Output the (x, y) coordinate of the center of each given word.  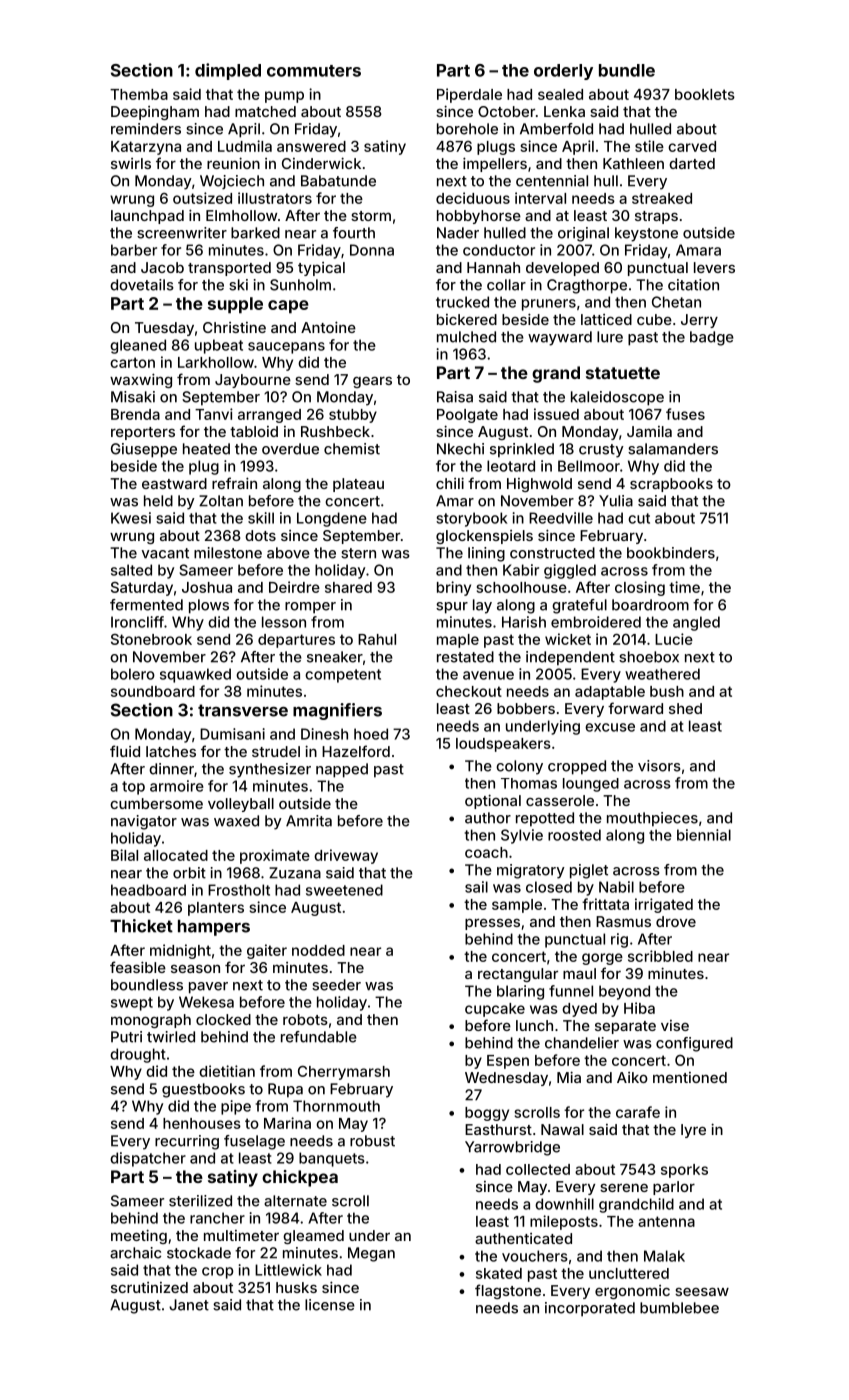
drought (138, 1055)
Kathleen (633, 163)
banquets (332, 1159)
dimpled (228, 71)
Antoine (328, 327)
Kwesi (131, 518)
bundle (627, 70)
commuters (314, 71)
